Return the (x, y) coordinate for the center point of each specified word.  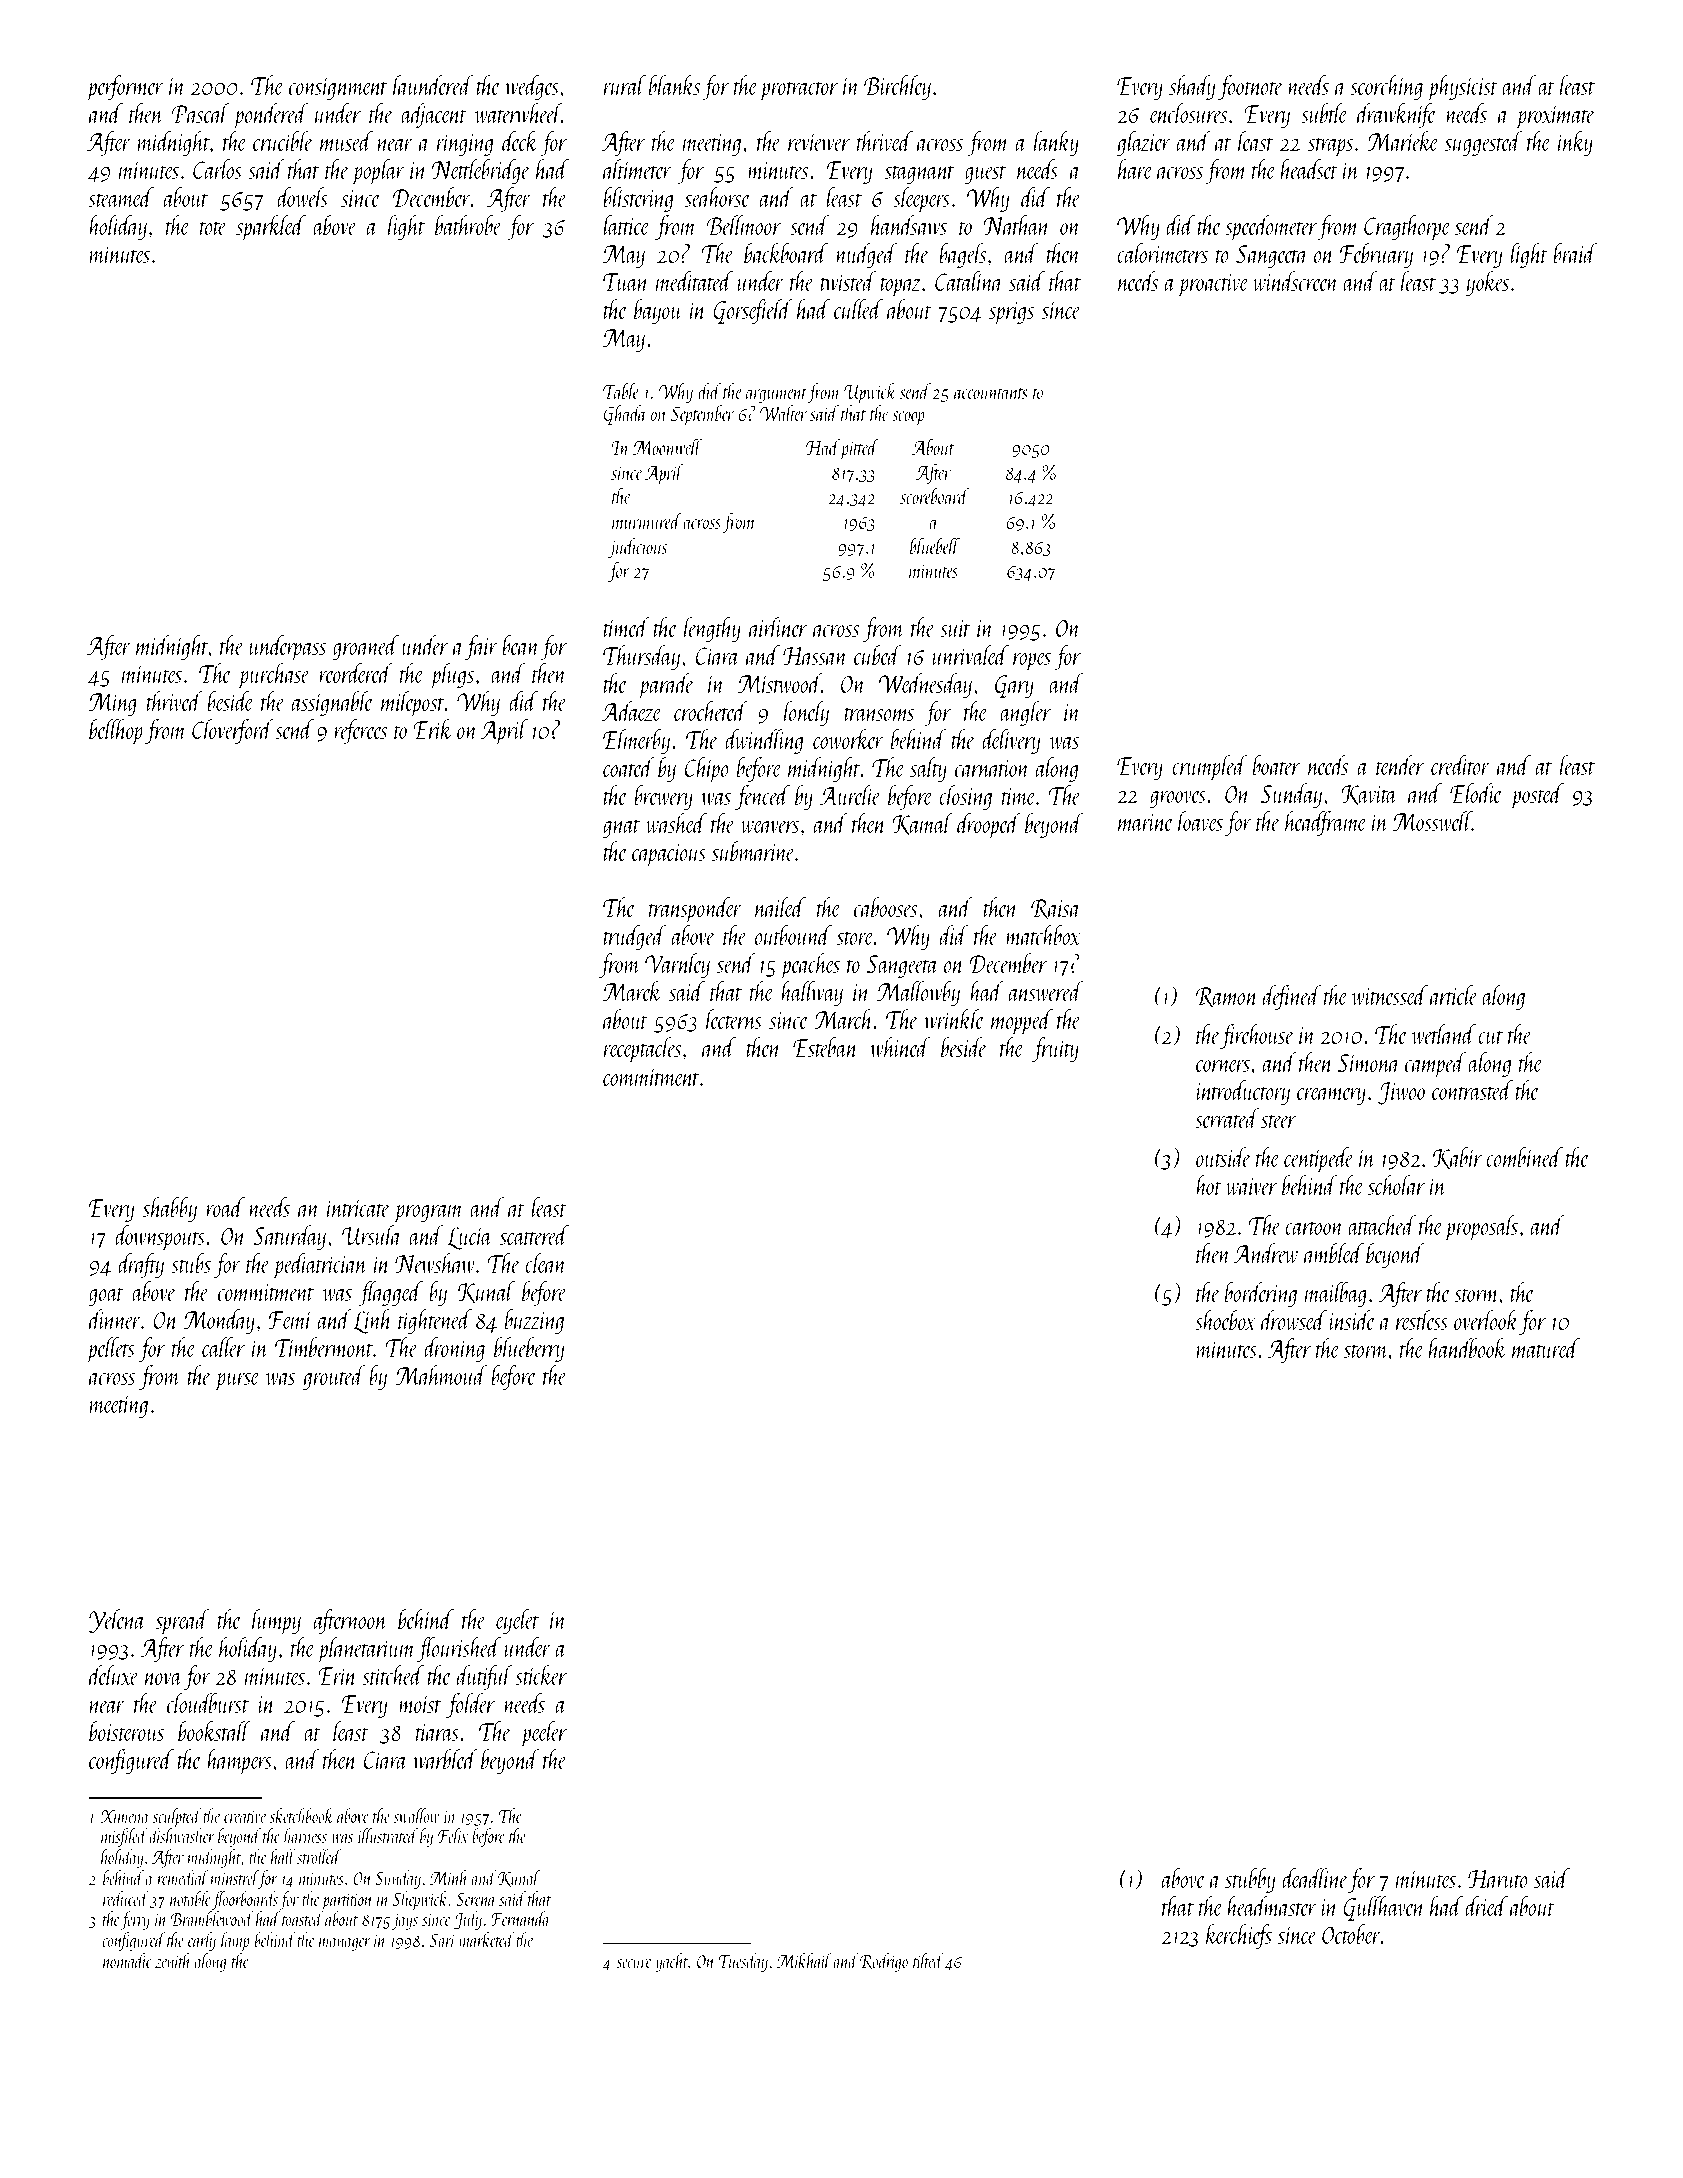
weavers (770, 827)
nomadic (127, 1960)
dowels (302, 197)
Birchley (897, 87)
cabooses (885, 907)
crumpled (1209, 768)
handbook (1468, 1348)
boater (1276, 765)
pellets (110, 1350)
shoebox (1225, 1320)
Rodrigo (884, 1962)
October (1351, 1934)
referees (360, 731)
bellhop (116, 732)
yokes (1487, 283)
